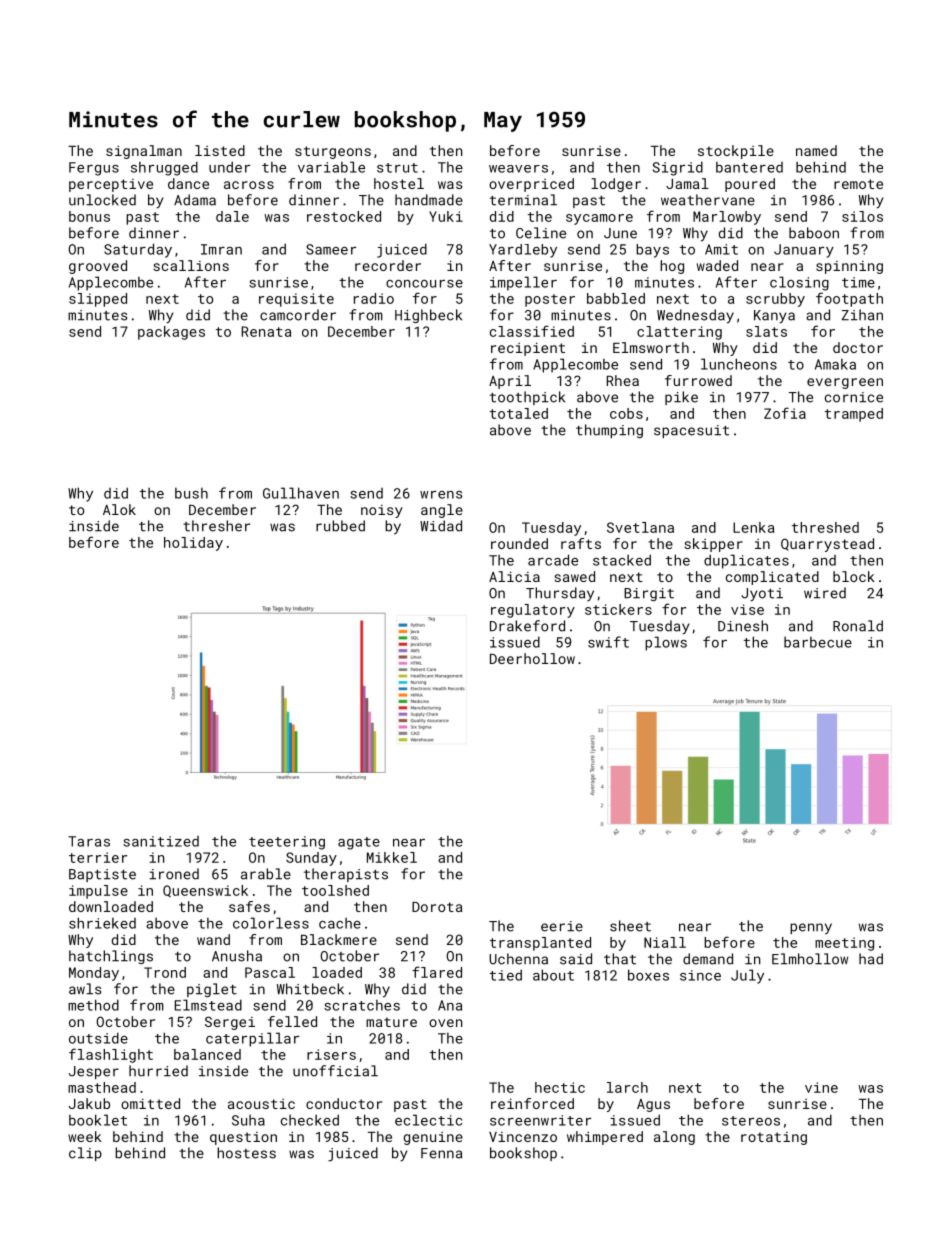 The width and height of the screenshot is (952, 1233). What do you see at coordinates (821, 1087) in the screenshot?
I see `vine` at bounding box center [821, 1087].
